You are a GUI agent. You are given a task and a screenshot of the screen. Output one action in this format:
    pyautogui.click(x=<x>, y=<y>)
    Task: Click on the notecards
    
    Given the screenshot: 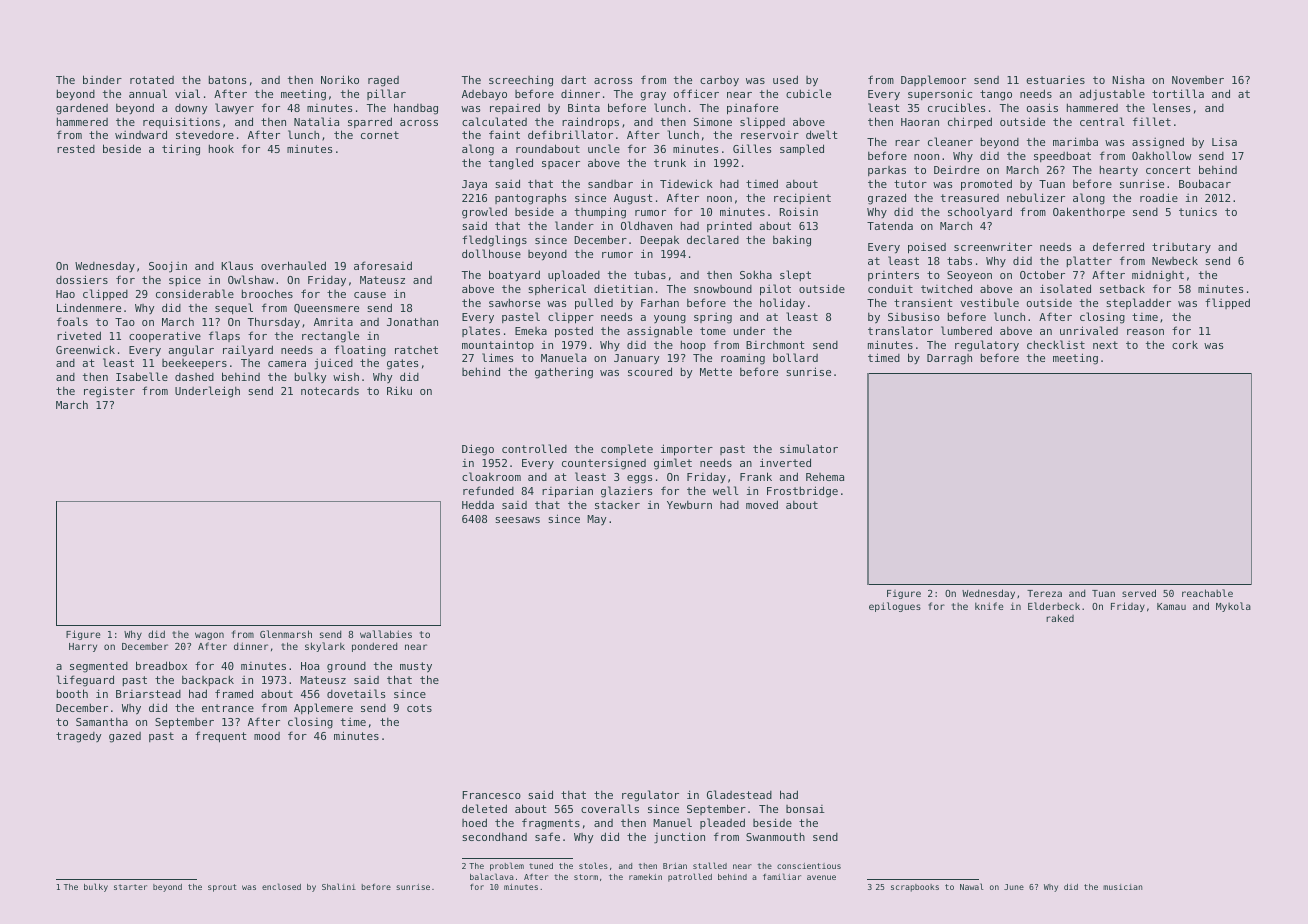 What is the action you would take?
    pyautogui.click(x=330, y=391)
